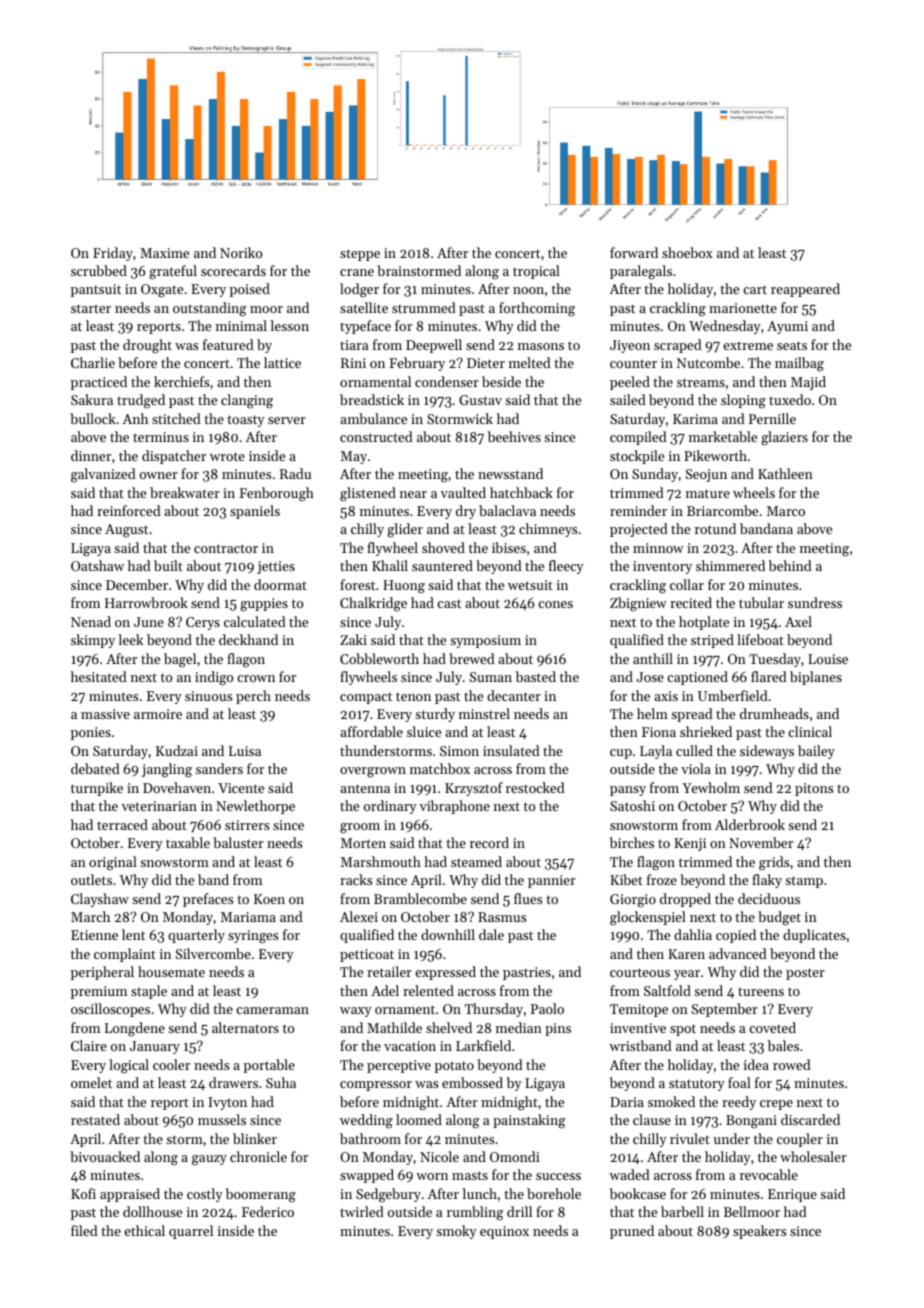 The image size is (924, 1308). I want to click on skimpy, so click(93, 641).
